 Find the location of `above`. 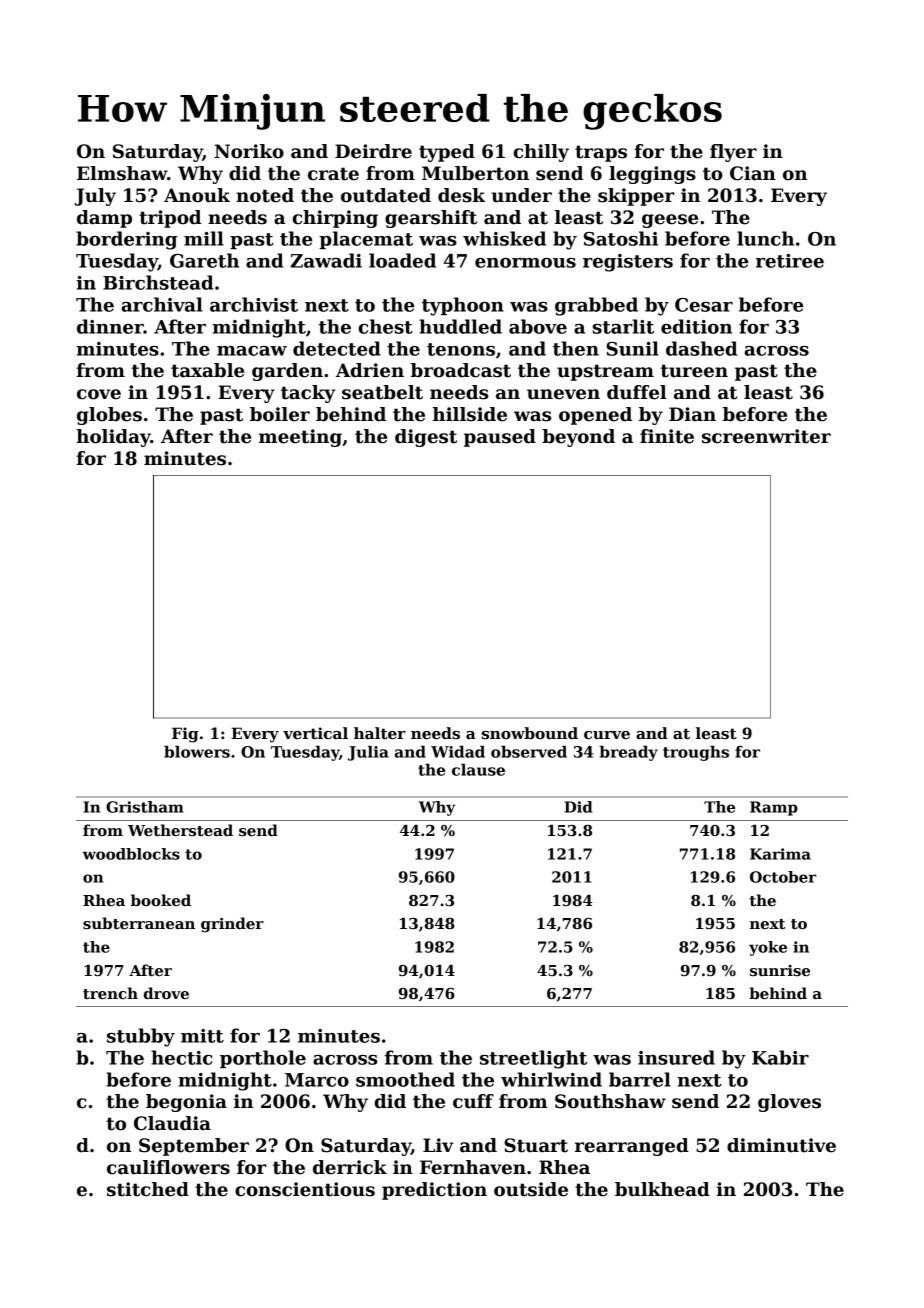

above is located at coordinates (538, 326).
